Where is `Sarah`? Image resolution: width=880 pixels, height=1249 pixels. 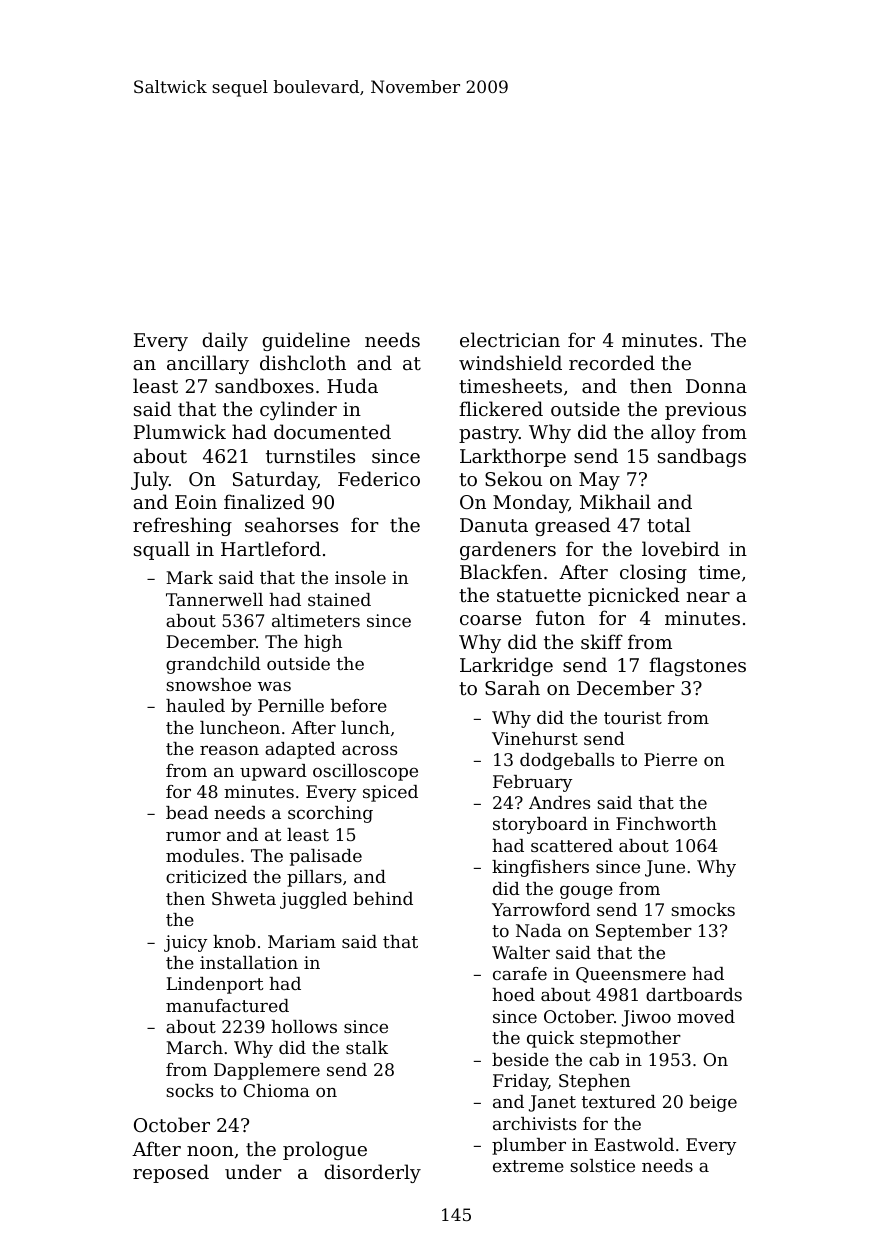 Sarah is located at coordinates (512, 687).
